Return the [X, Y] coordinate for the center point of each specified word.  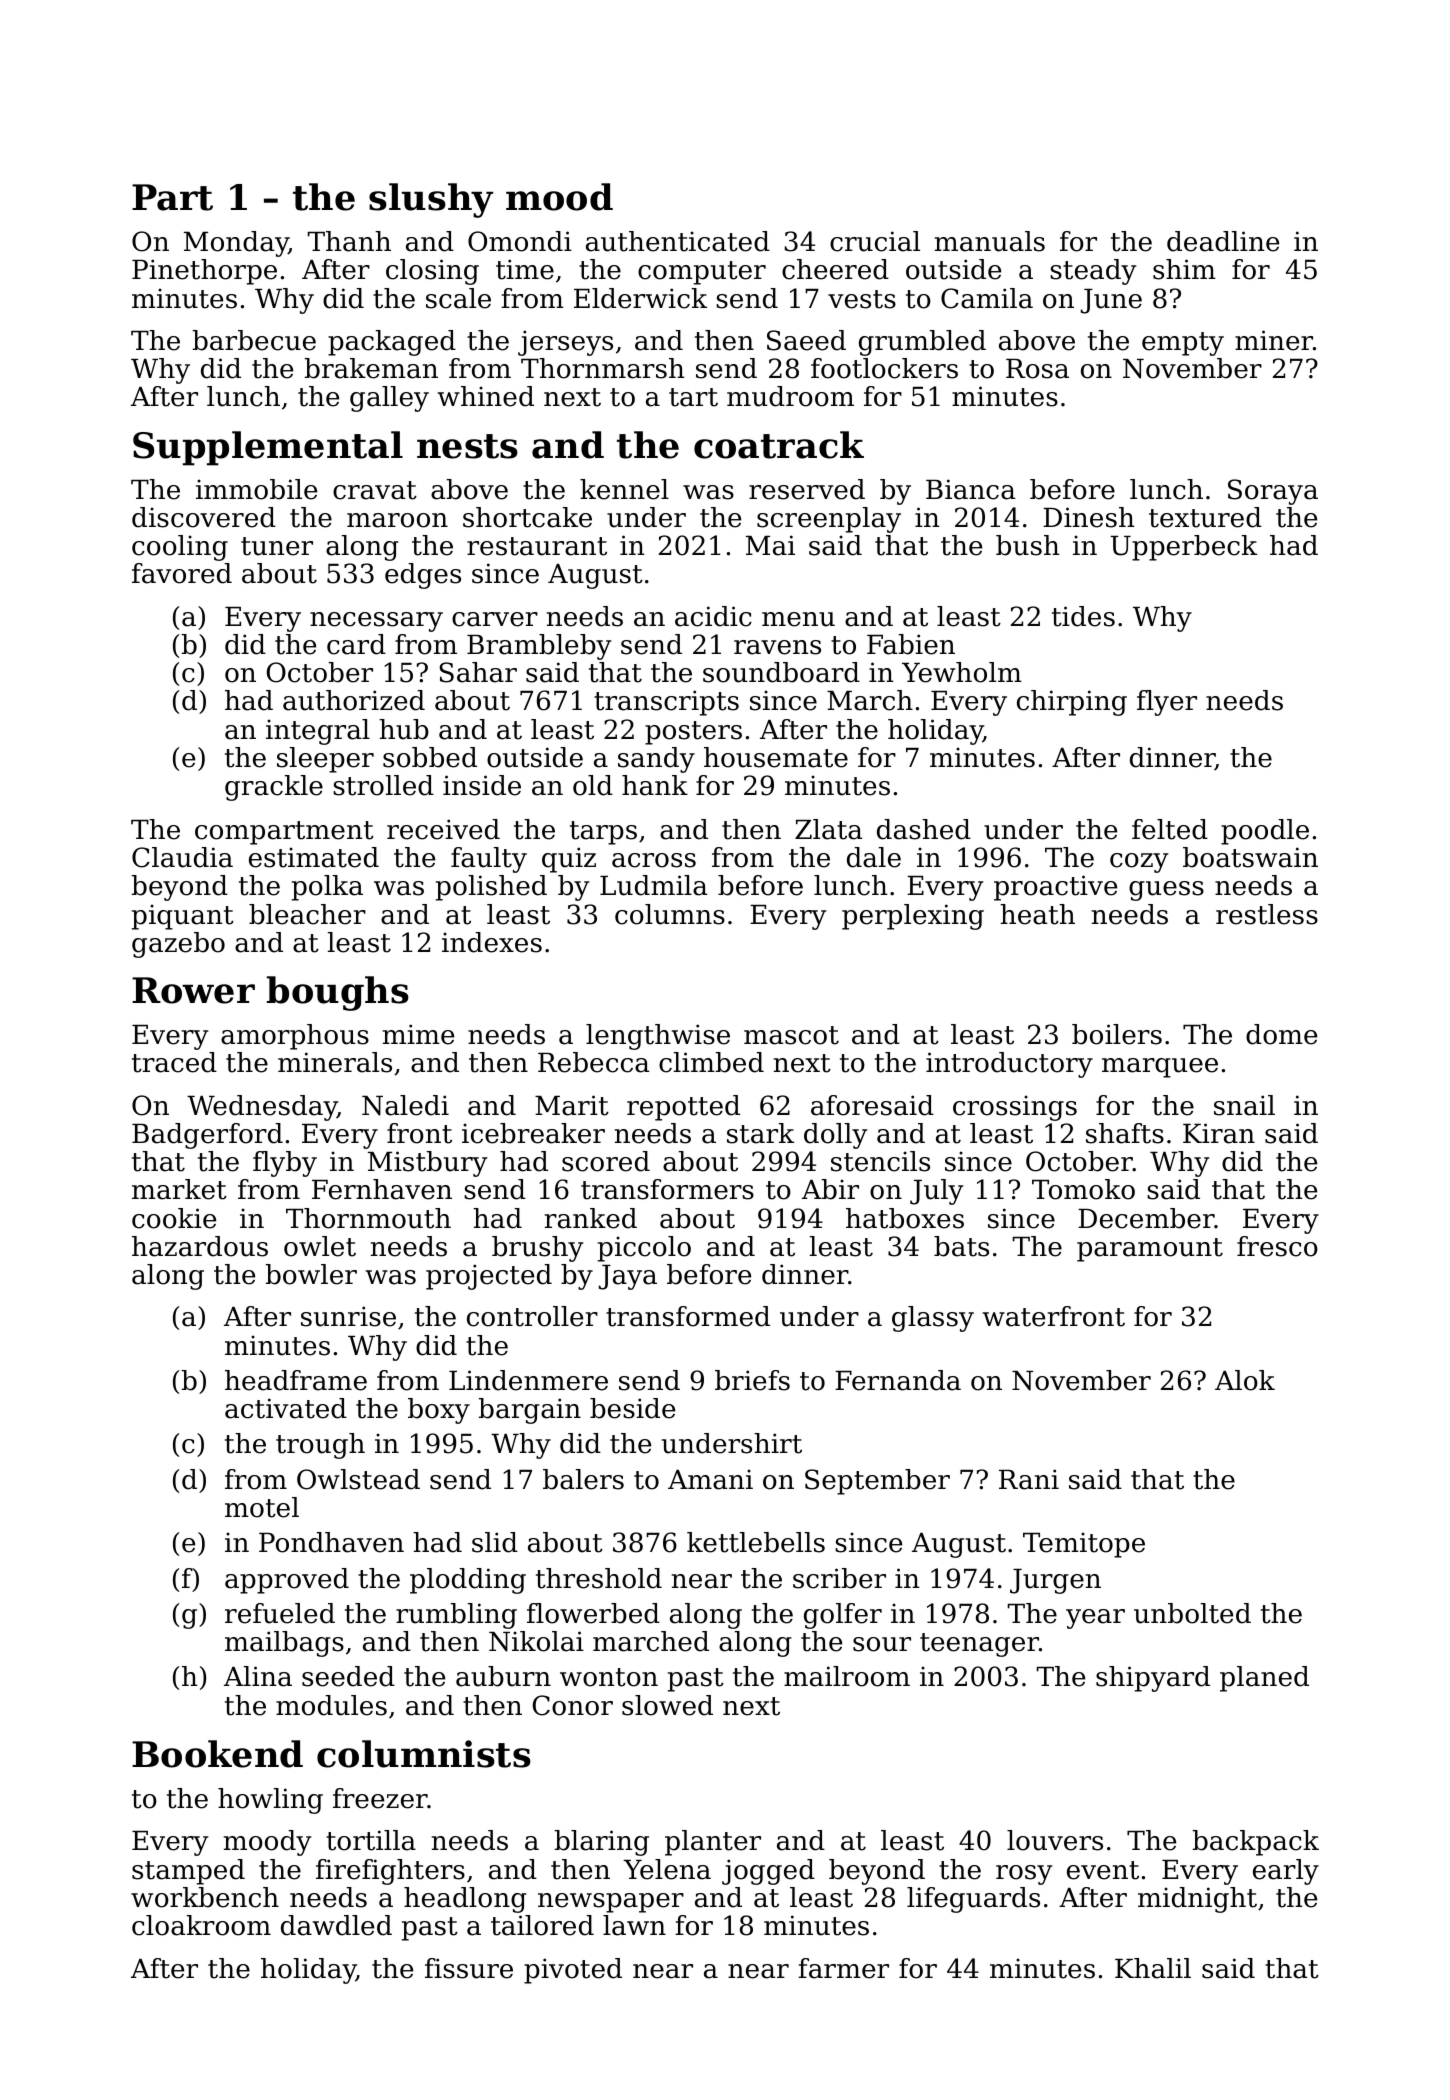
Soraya [1273, 492]
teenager [979, 1645]
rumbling [456, 1616]
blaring [602, 1843]
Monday [236, 244]
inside [482, 785]
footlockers [884, 368]
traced [174, 1062]
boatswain [1250, 857]
